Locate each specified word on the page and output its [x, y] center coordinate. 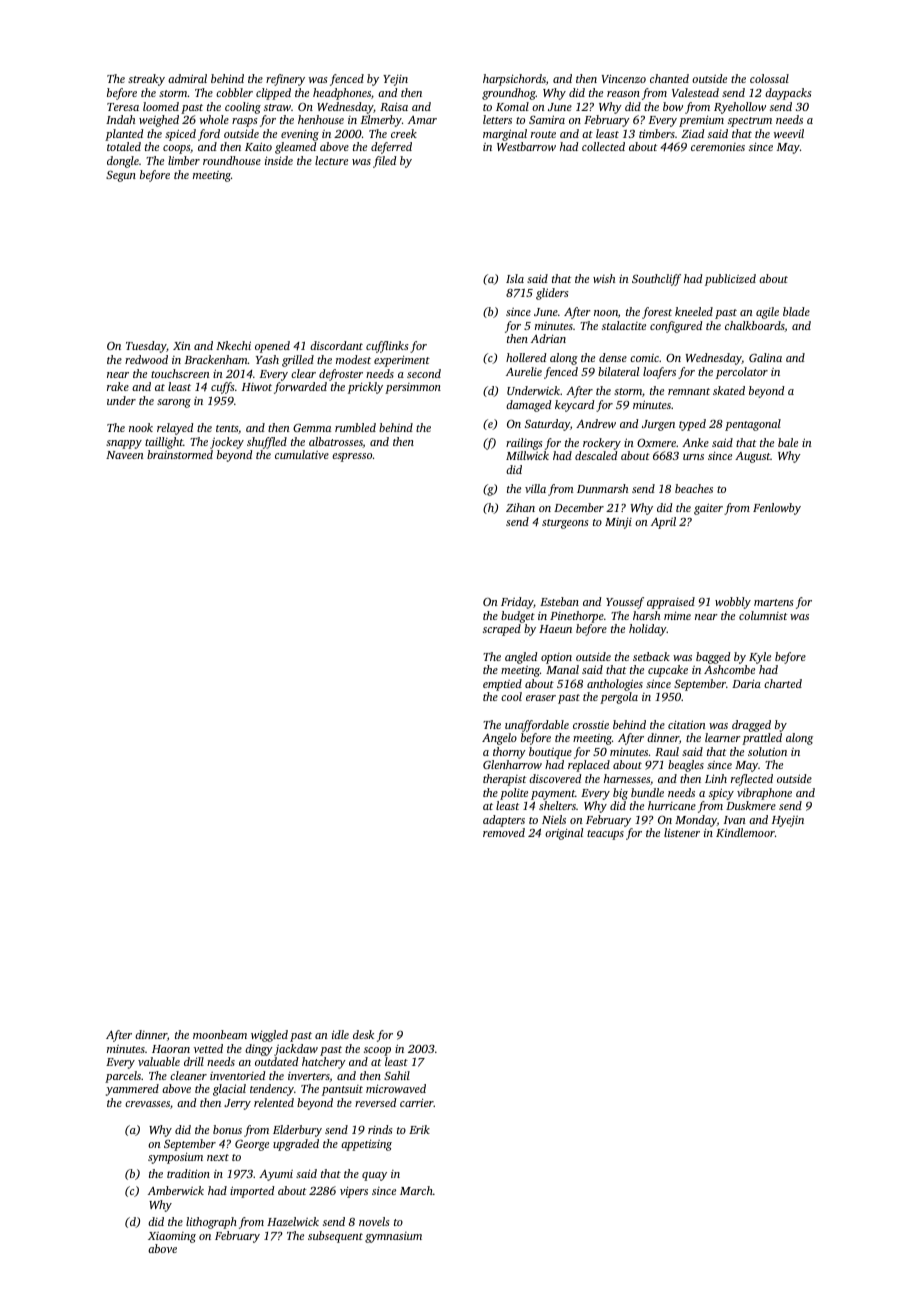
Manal [562, 669]
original [564, 834]
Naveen [125, 455]
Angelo [499, 739]
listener [682, 832]
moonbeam [220, 1034]
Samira [547, 119]
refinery [285, 80]
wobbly [733, 603]
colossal [769, 78]
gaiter [708, 509]
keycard [574, 406]
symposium [175, 1158]
